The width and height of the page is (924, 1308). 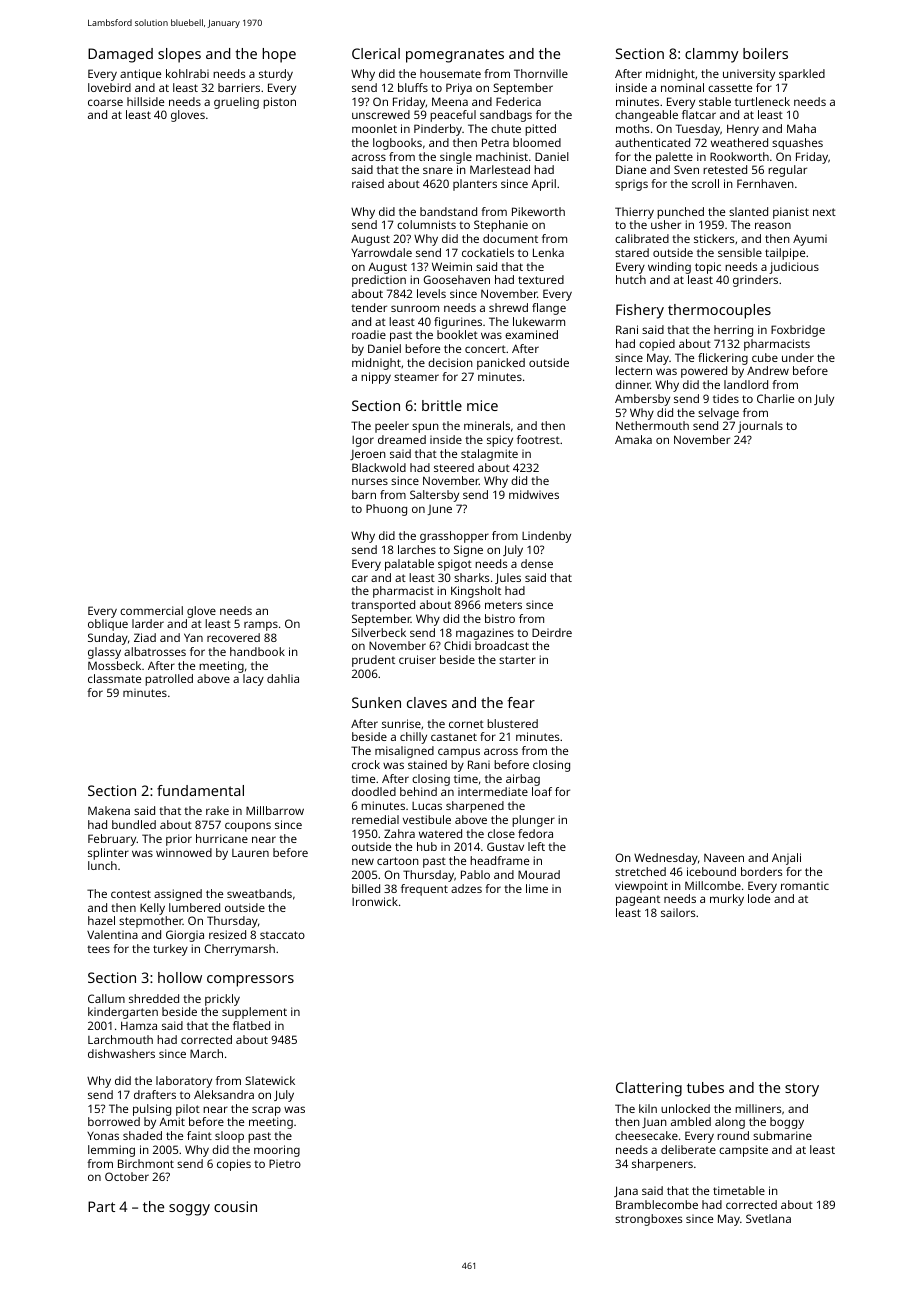 I want to click on soggy, so click(x=189, y=1210).
